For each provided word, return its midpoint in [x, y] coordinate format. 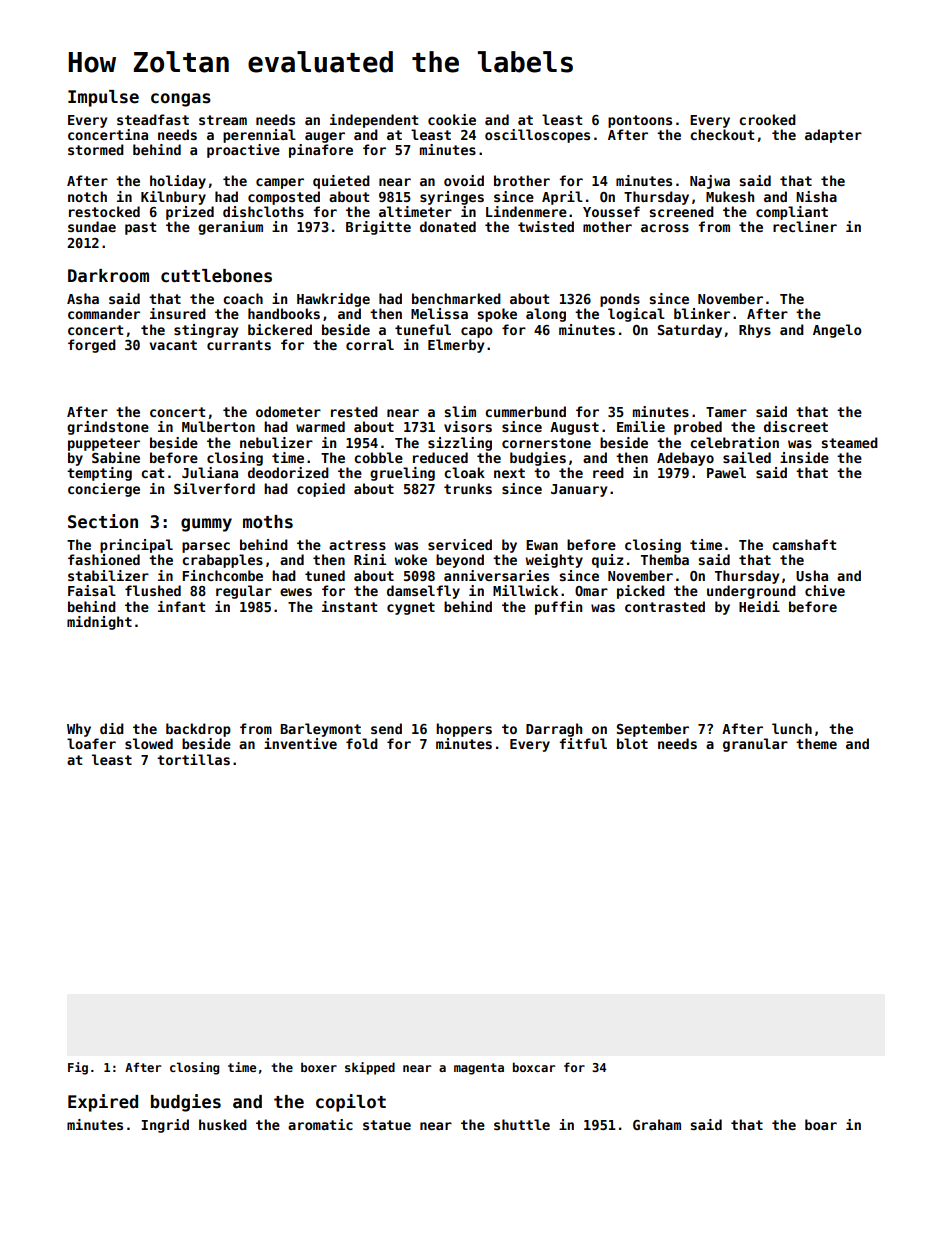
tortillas [193, 759]
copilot [351, 1103]
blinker [702, 313]
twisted [546, 226]
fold [362, 743]
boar [821, 1124]
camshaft [804, 544]
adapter [833, 136]
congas [181, 100]
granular [755, 745]
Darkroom [108, 276]
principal [136, 546]
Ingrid [165, 1126]
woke [410, 559]
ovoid [464, 180]
